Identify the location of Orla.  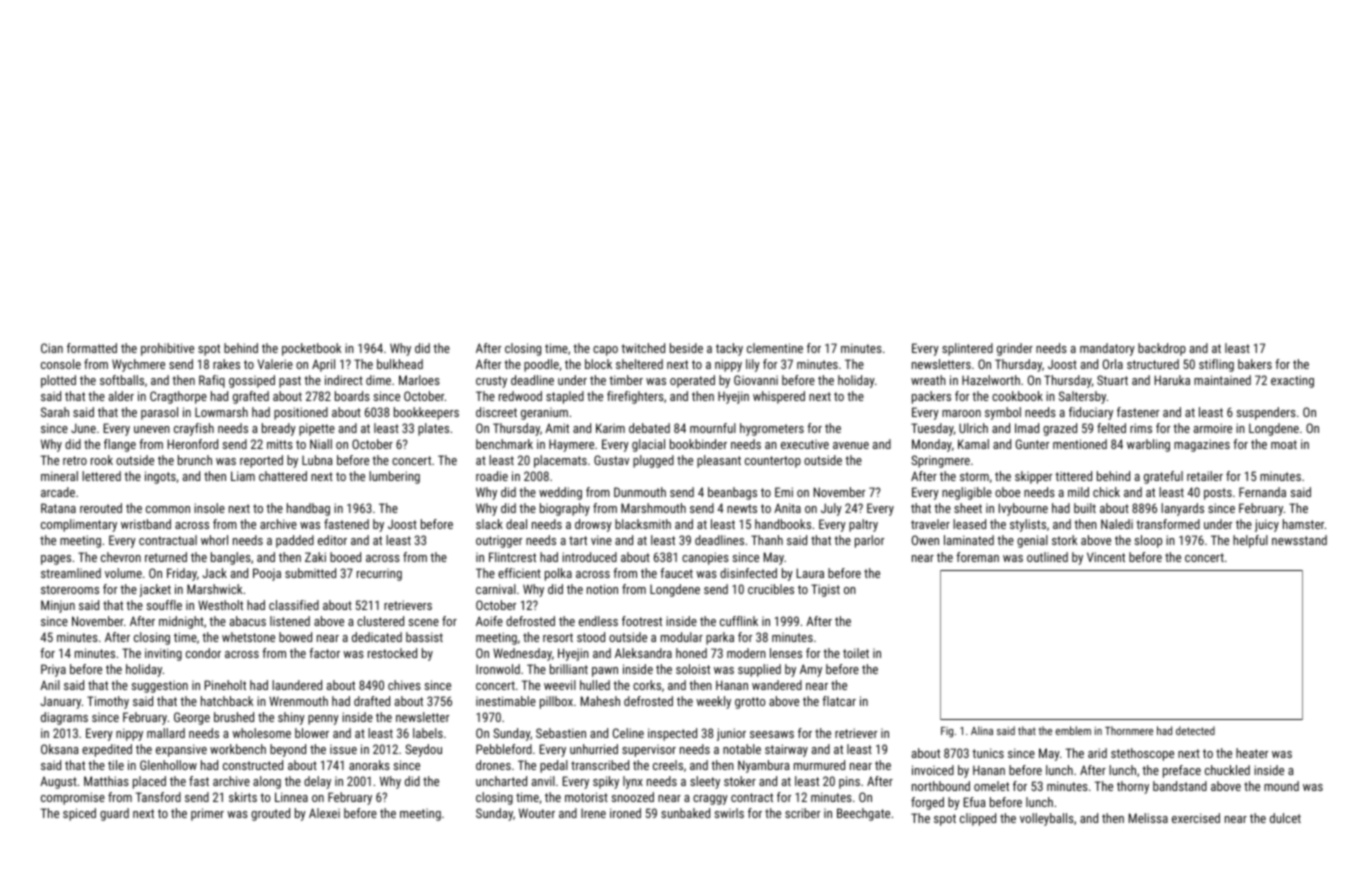
(1113, 364).
